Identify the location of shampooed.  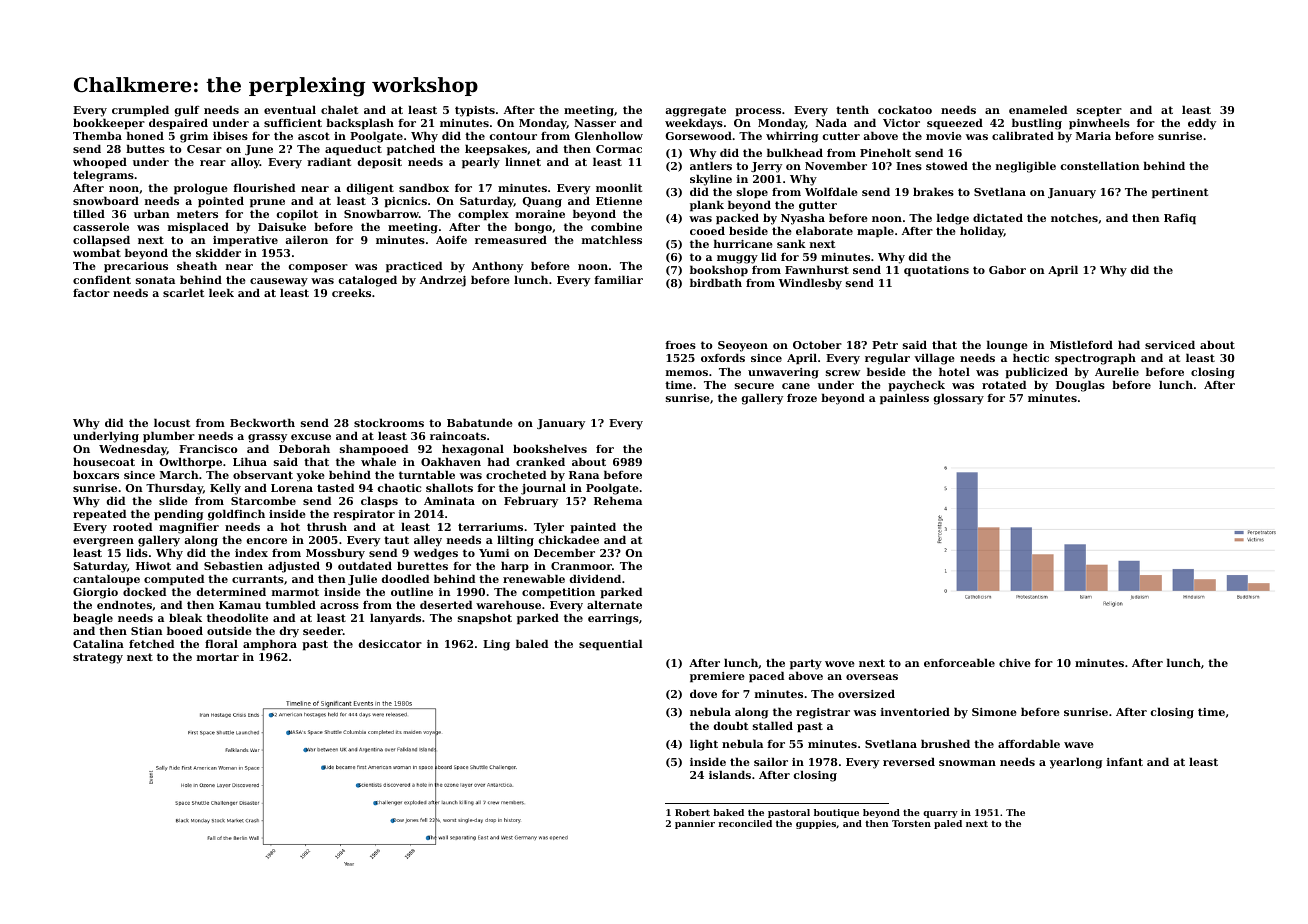
(374, 450).
